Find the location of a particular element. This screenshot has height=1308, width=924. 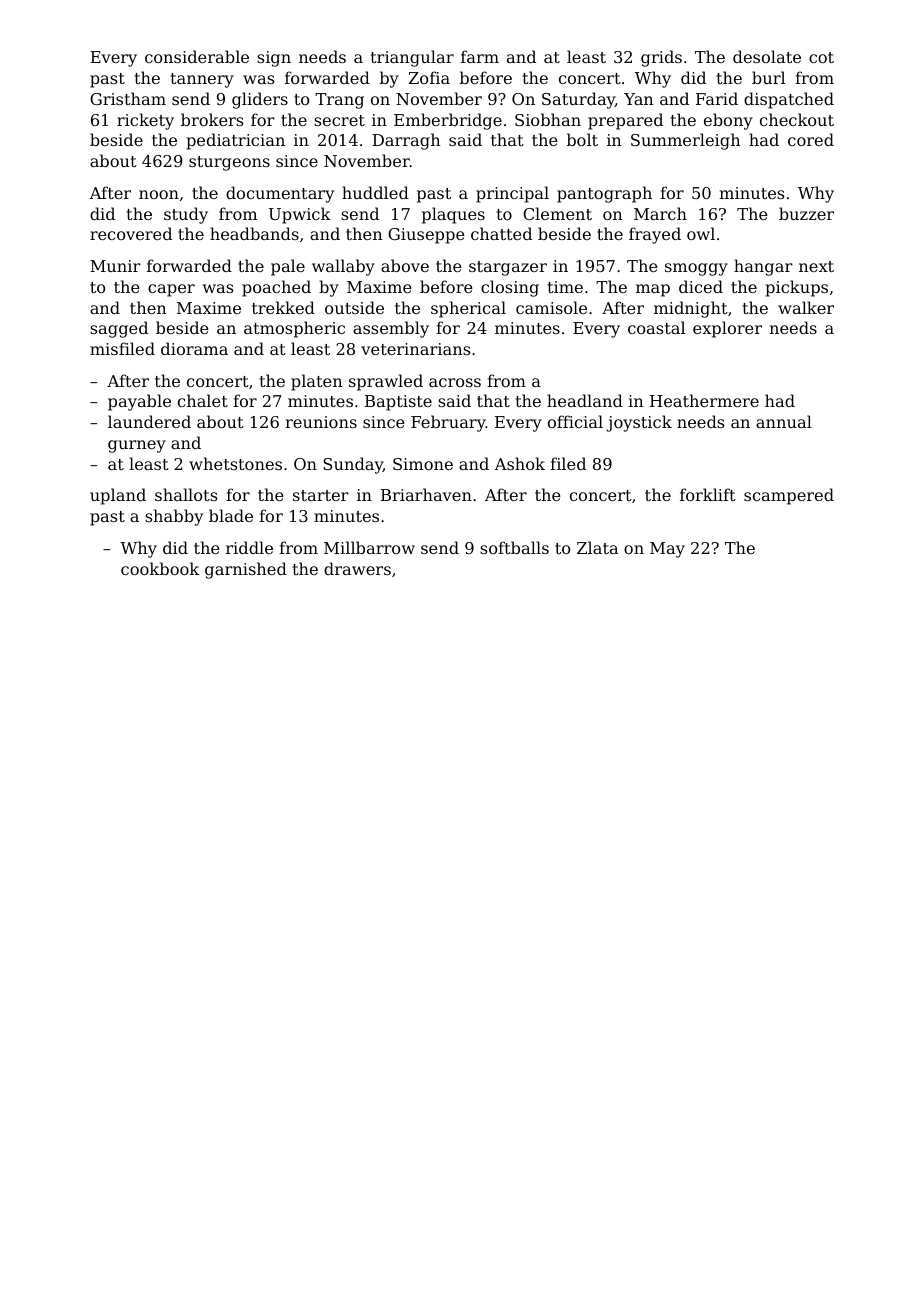

recovered is located at coordinates (131, 233).
